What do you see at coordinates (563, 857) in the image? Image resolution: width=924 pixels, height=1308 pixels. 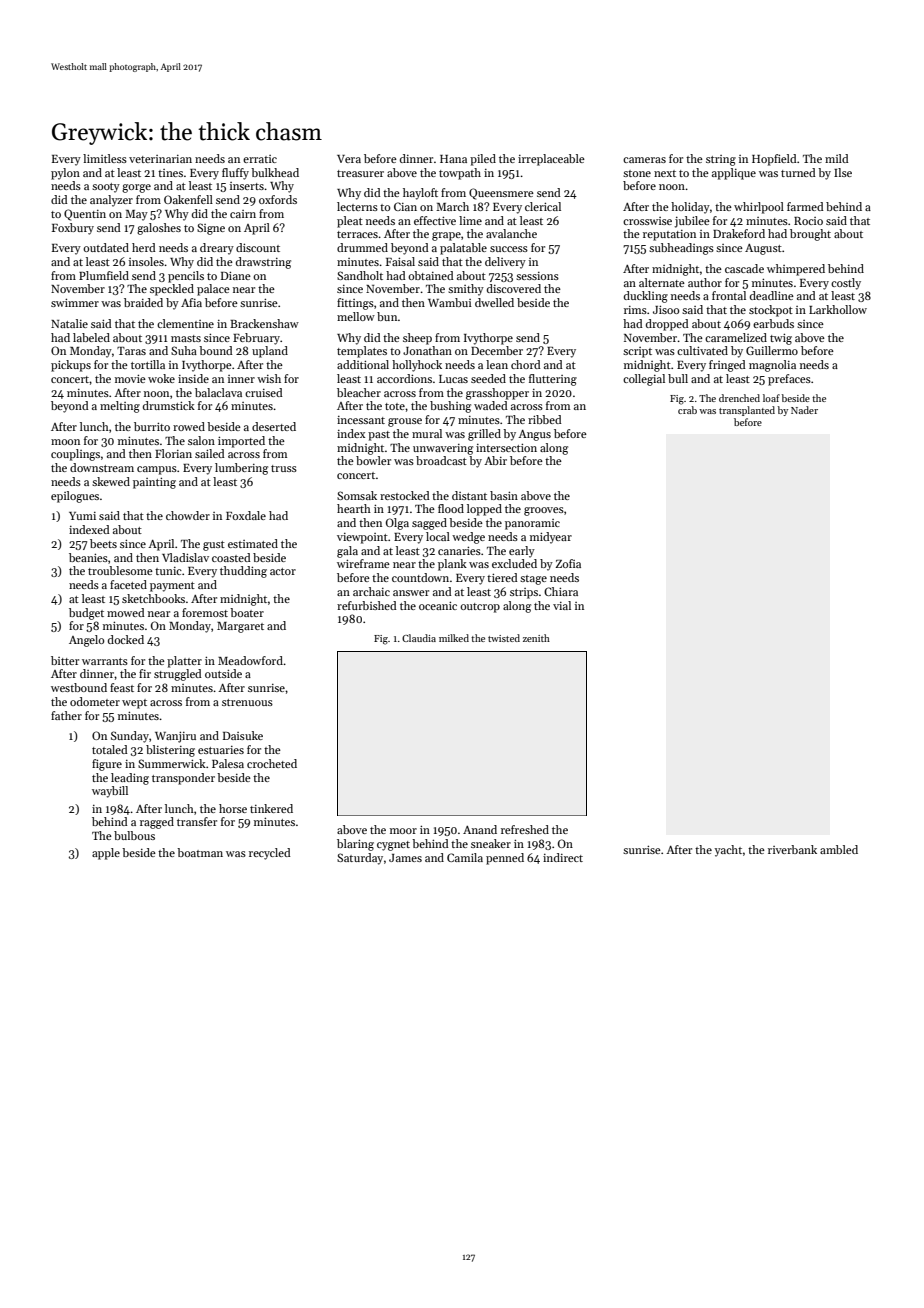 I see `indirect` at bounding box center [563, 857].
